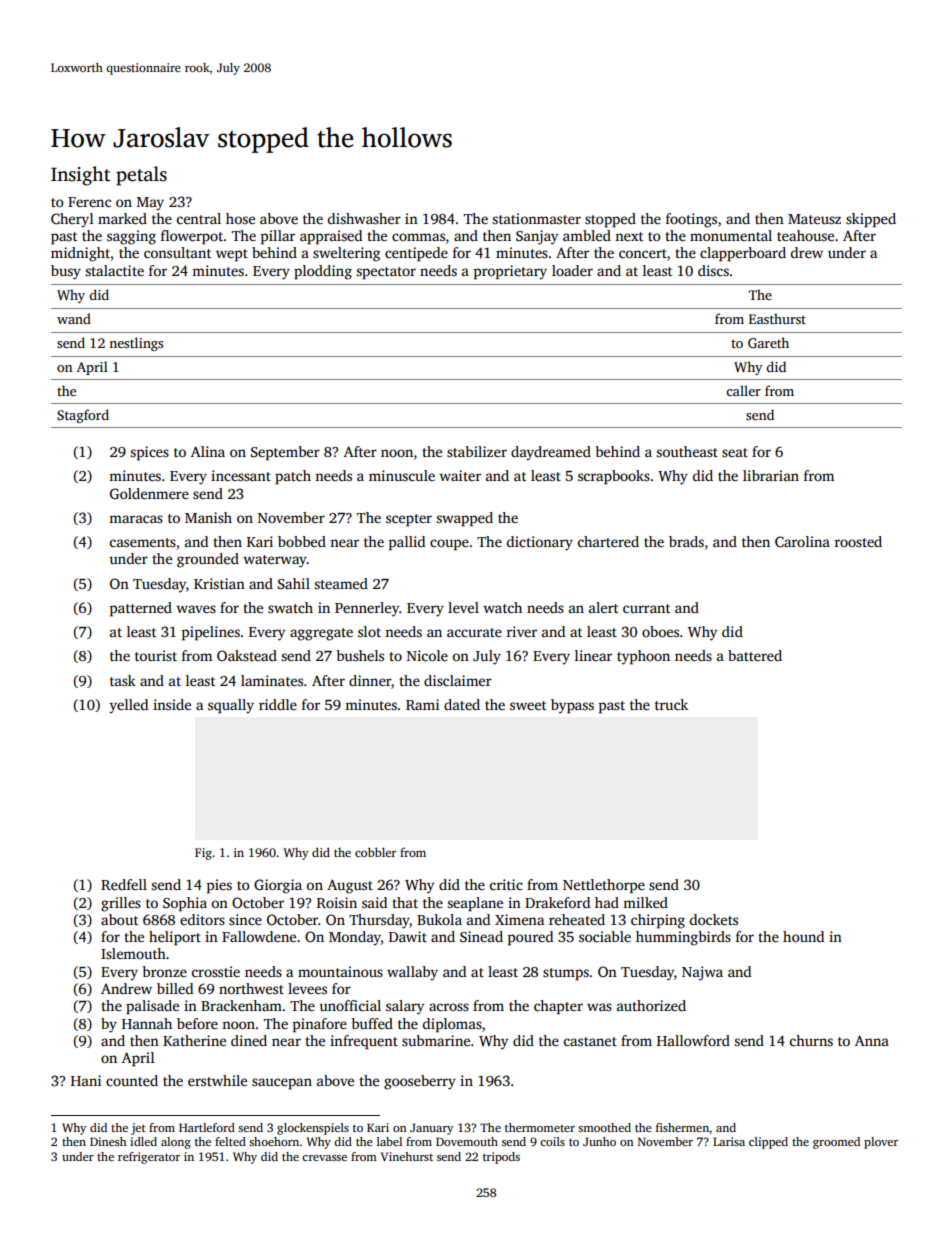  I want to click on skipped, so click(871, 220).
